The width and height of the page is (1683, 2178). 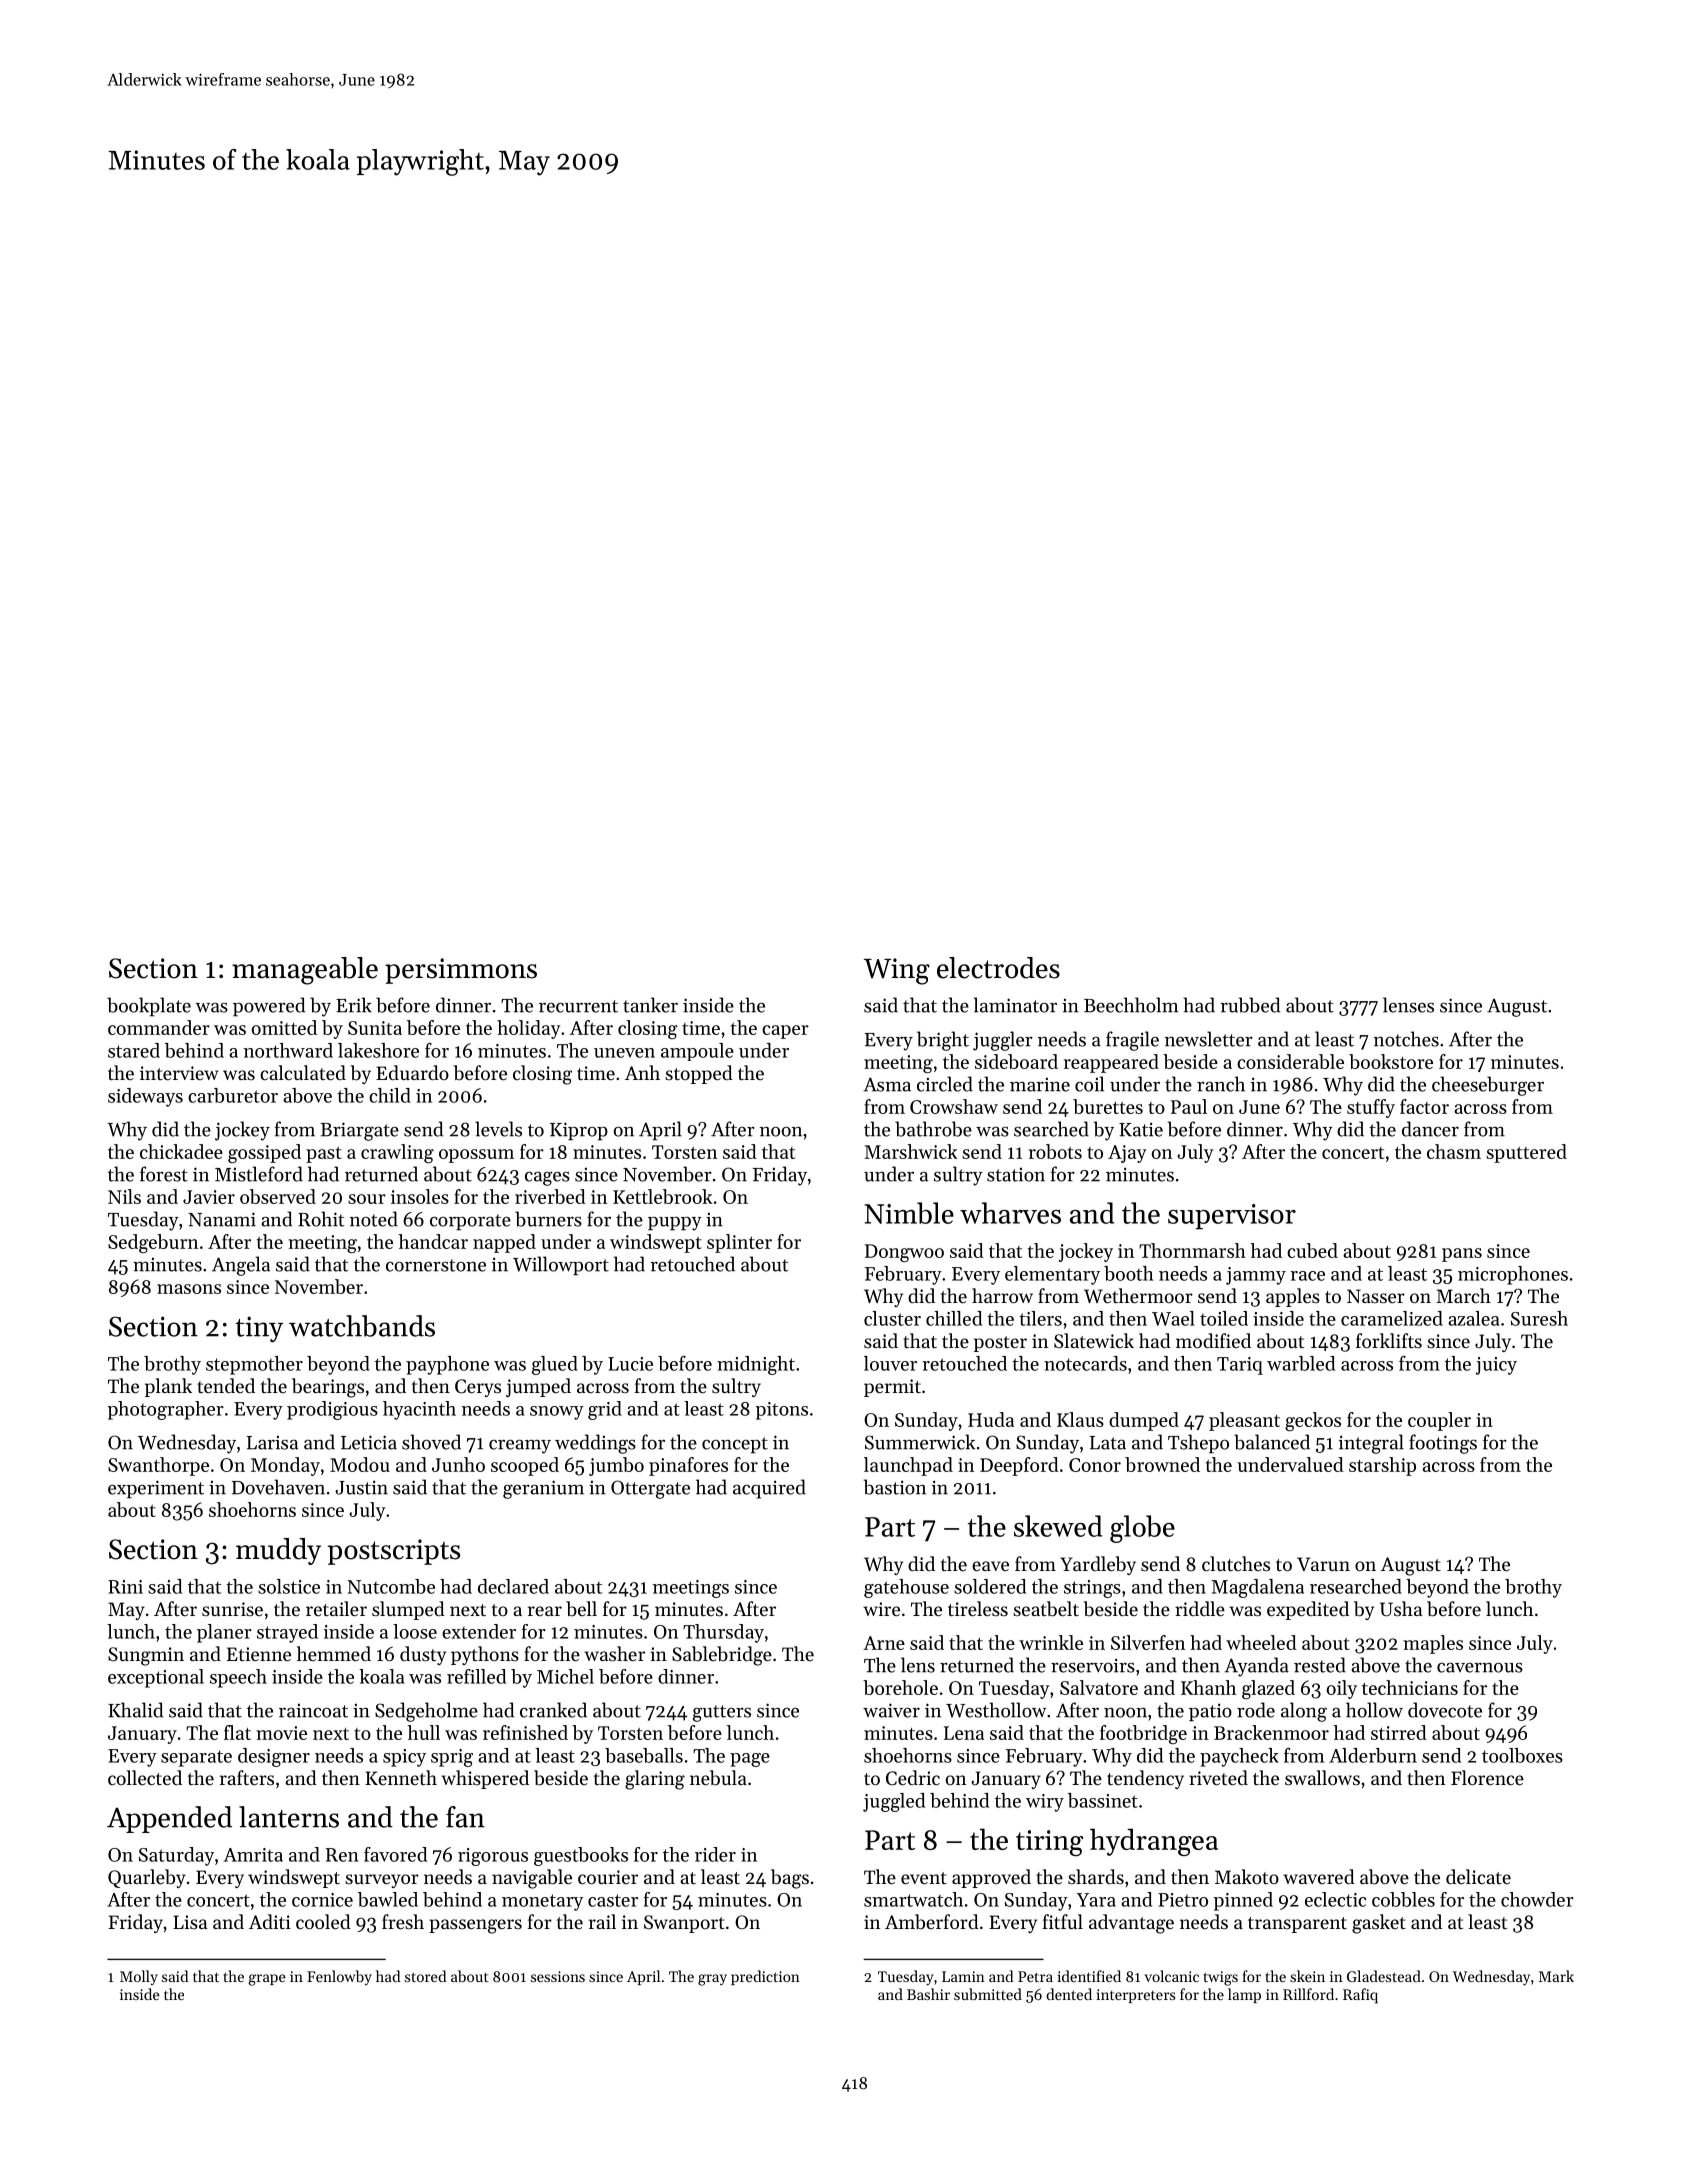 I want to click on Molly, so click(x=139, y=1977).
